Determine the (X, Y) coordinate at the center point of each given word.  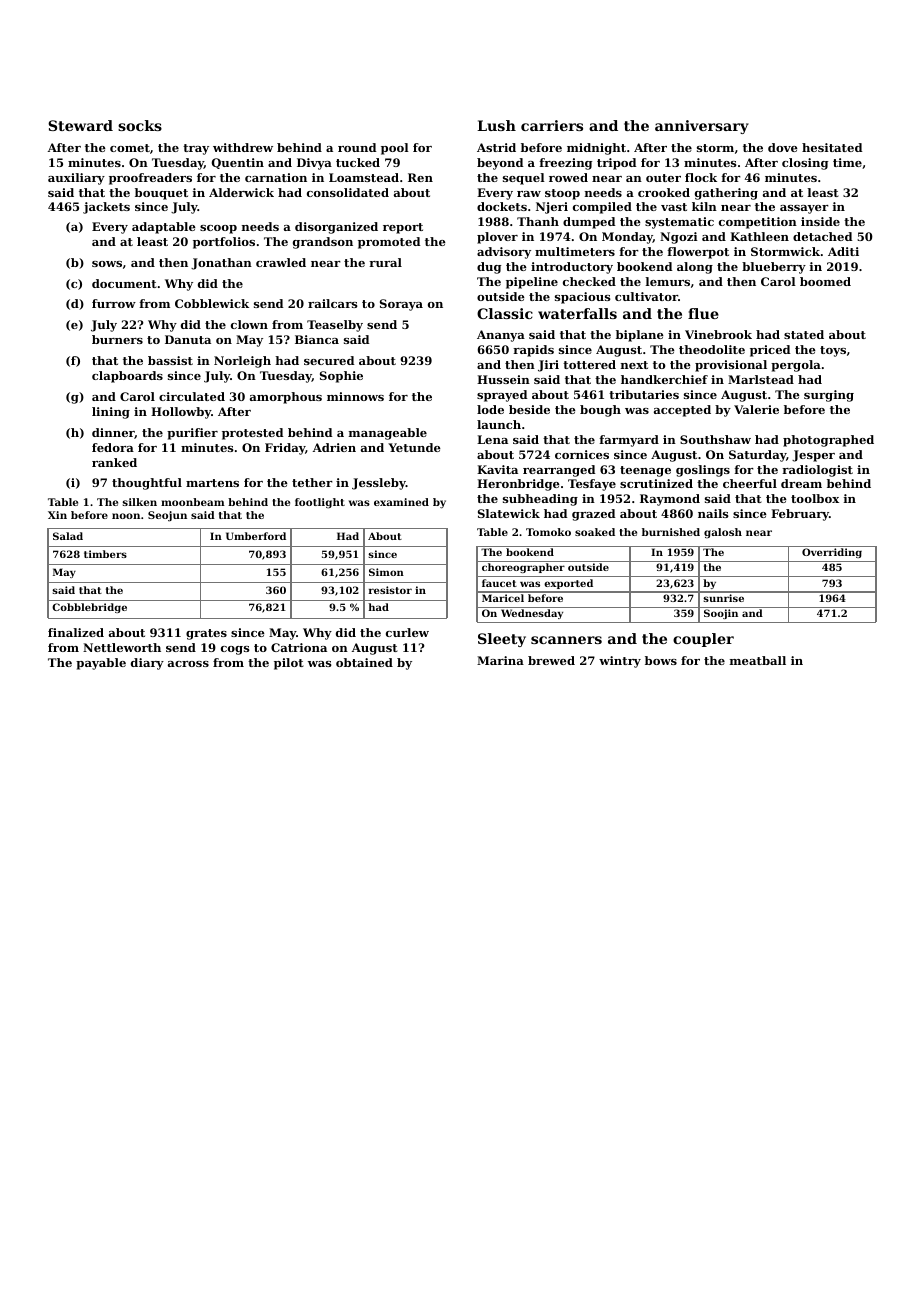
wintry (620, 662)
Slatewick (509, 513)
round (357, 147)
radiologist (817, 471)
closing (805, 164)
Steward (80, 125)
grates (206, 634)
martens (212, 483)
